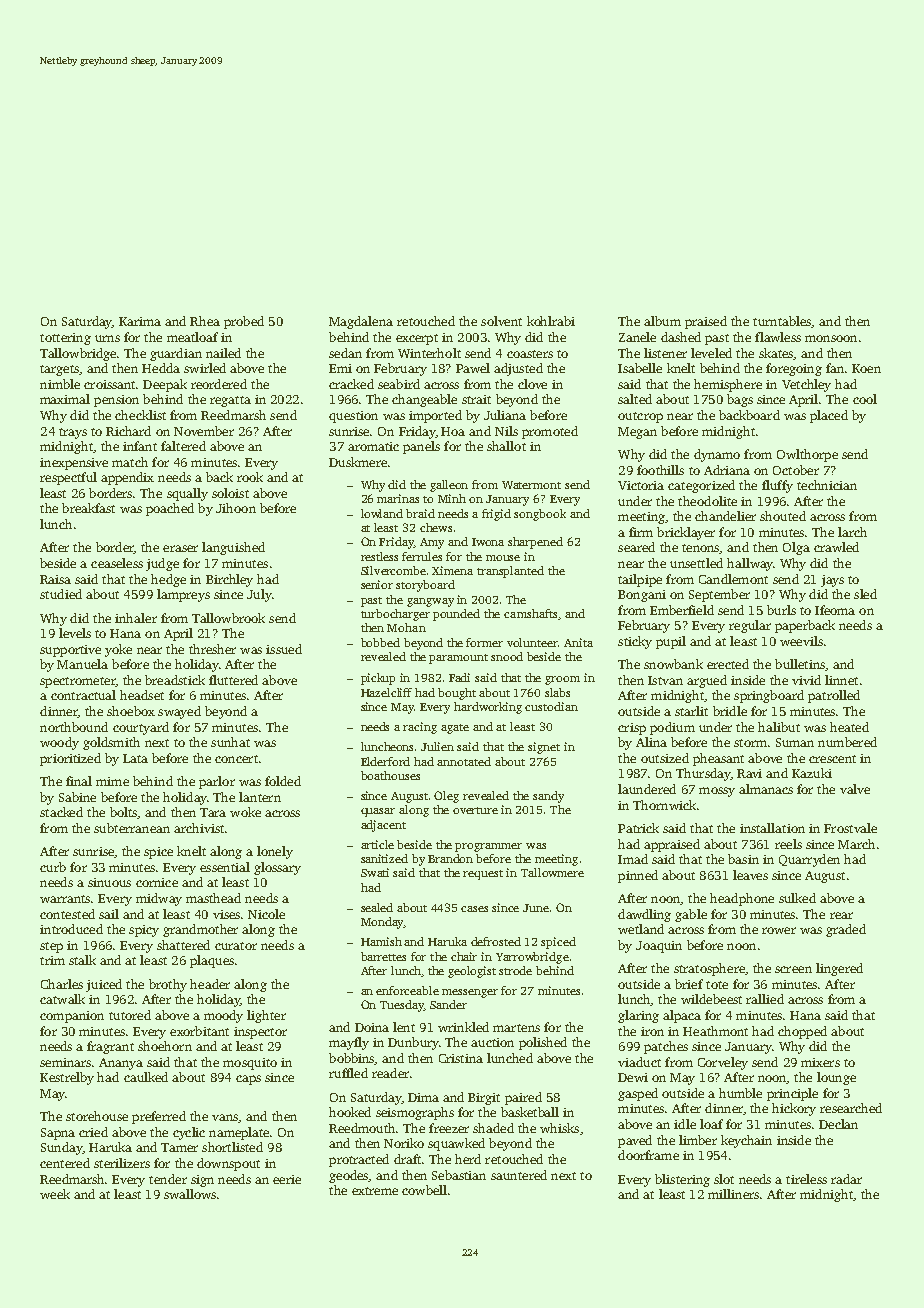  Describe the element at coordinates (75, 633) in the screenshot. I see `levels` at that location.
